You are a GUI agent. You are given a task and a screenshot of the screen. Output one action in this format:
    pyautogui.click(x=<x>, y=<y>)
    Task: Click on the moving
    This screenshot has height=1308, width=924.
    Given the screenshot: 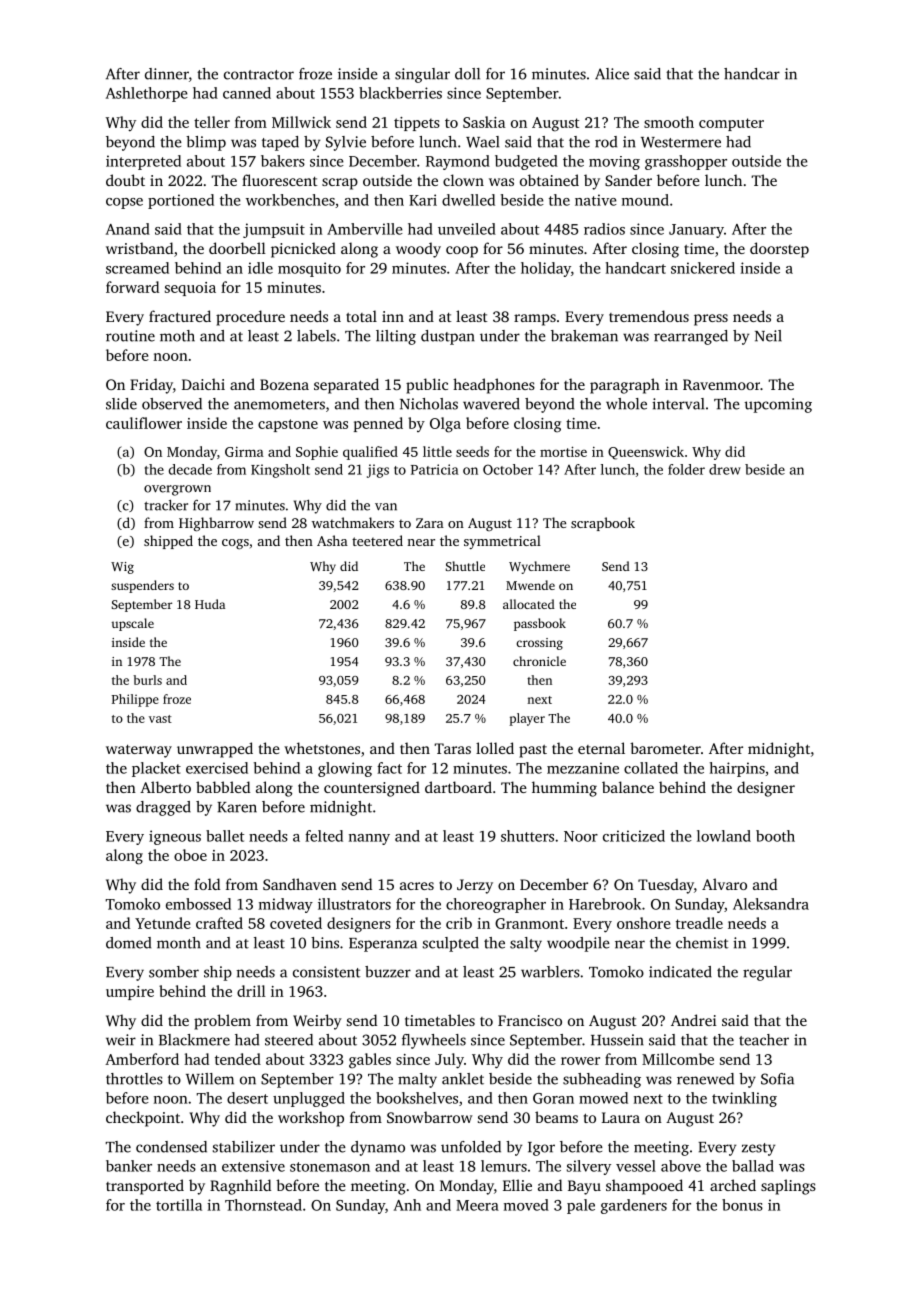 What is the action you would take?
    pyautogui.click(x=614, y=163)
